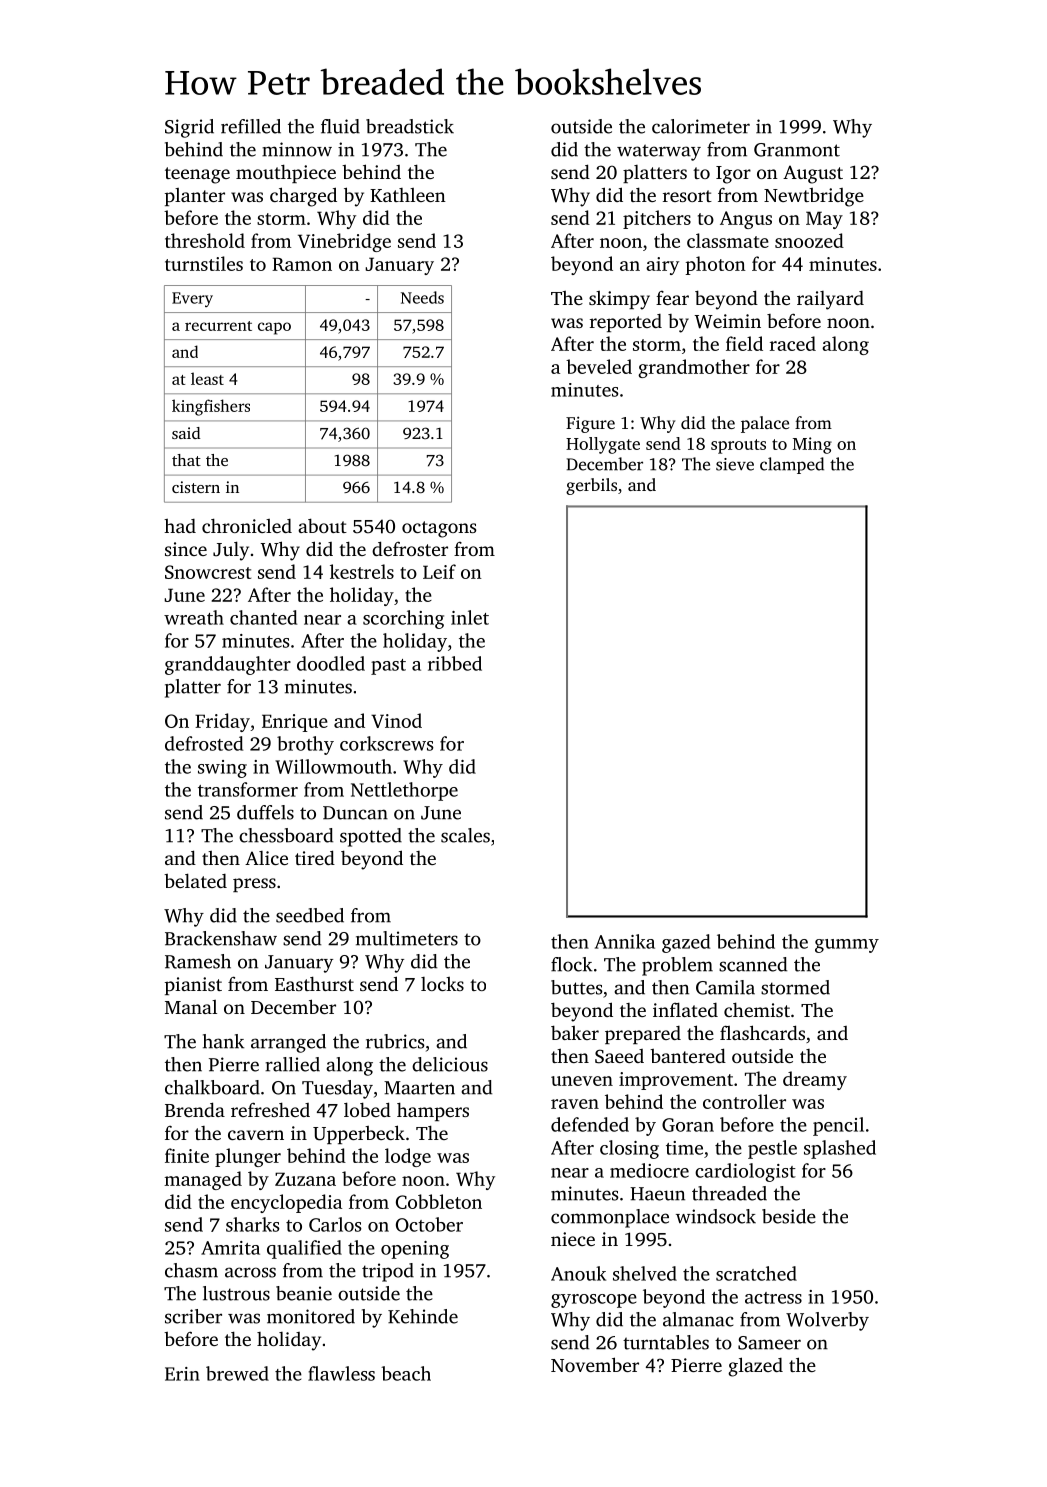  I want to click on chasm, so click(191, 1270).
